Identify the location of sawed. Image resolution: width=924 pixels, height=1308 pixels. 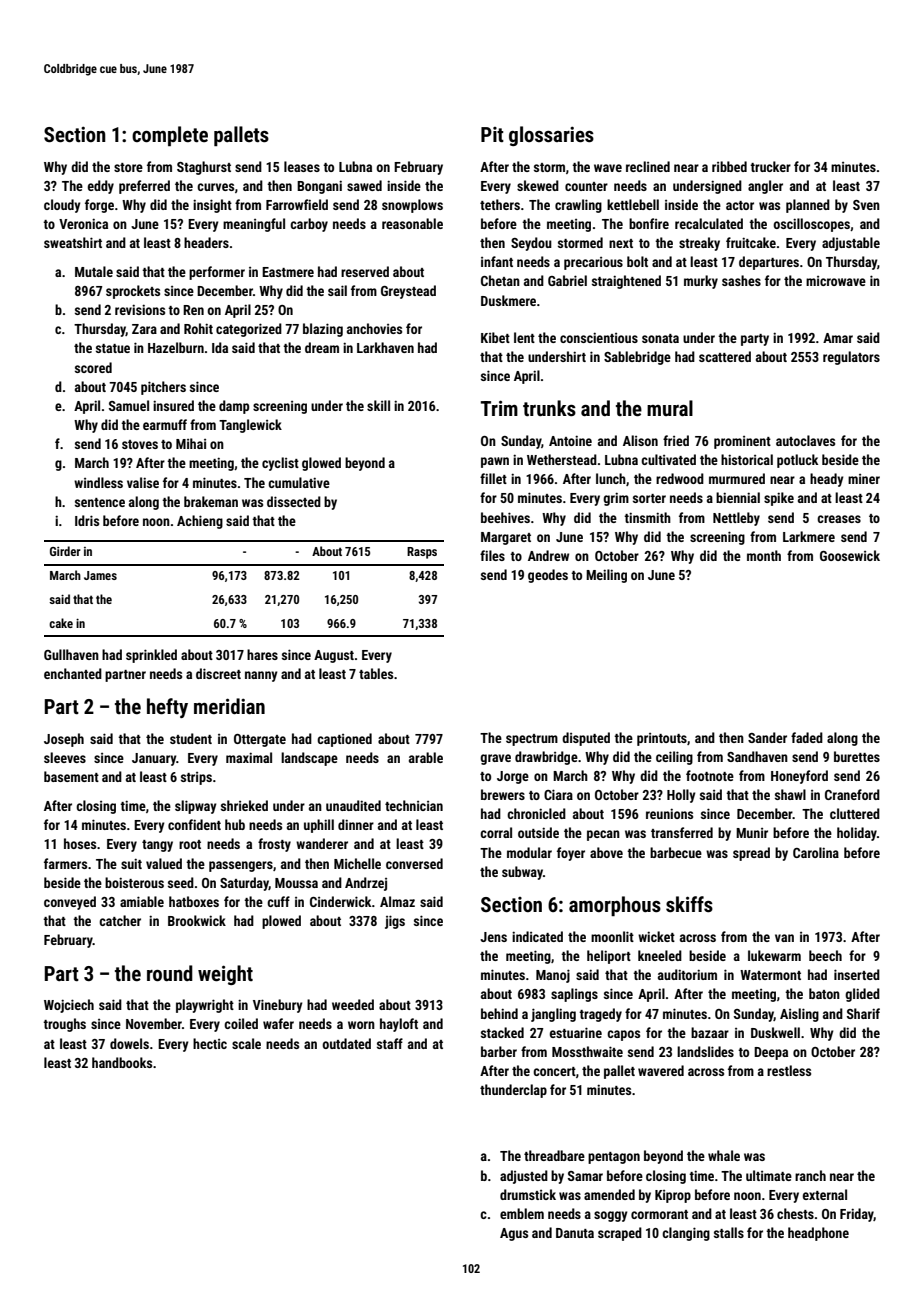
(364, 185).
